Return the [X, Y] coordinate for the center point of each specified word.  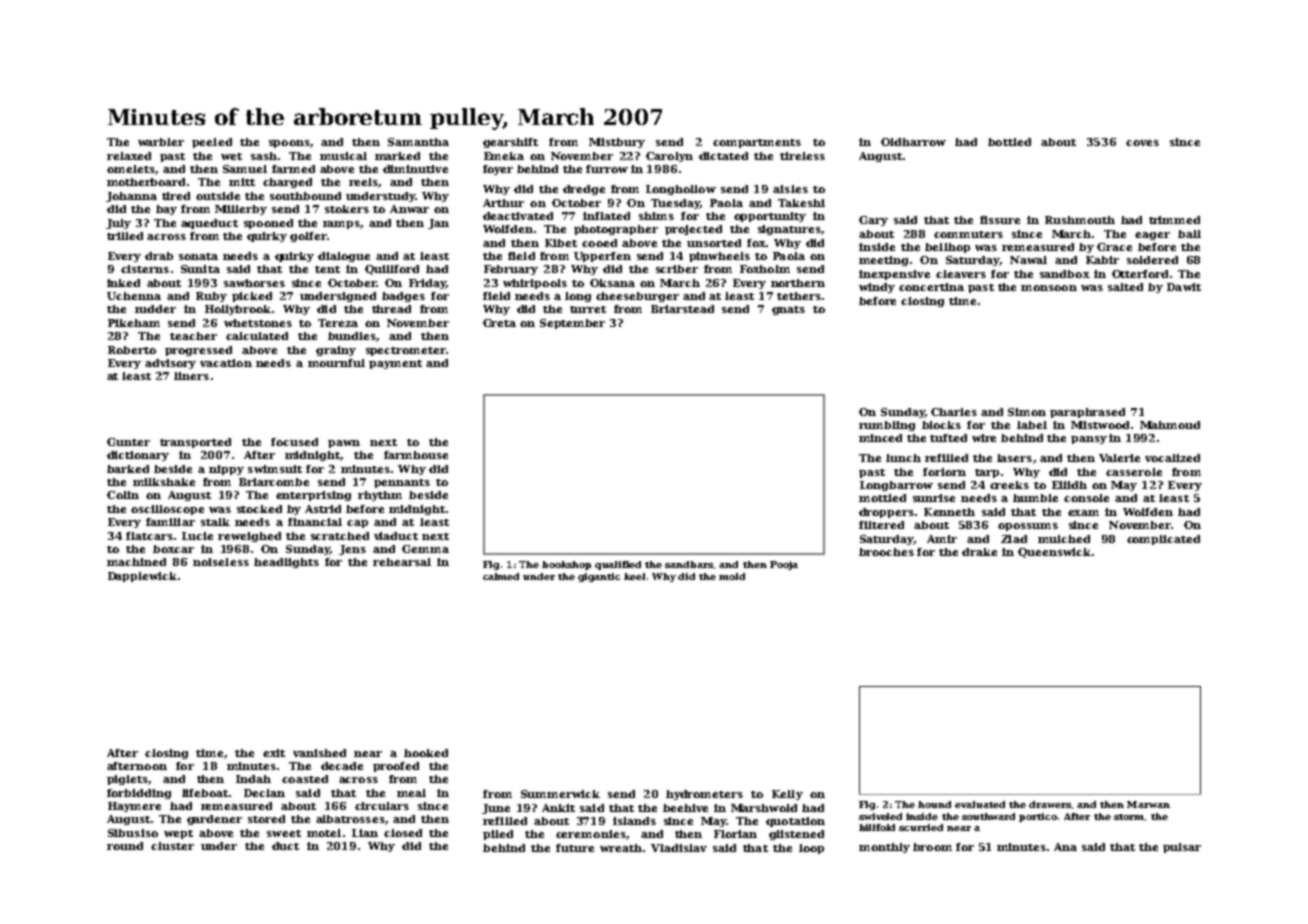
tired [176, 196]
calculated [257, 336]
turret [588, 309]
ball [1189, 234]
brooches [886, 552]
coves [1142, 143]
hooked [426, 753]
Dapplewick [142, 577]
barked [128, 469]
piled [498, 835]
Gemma [425, 549]
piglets [127, 780]
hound [934, 804]
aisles [790, 189]
